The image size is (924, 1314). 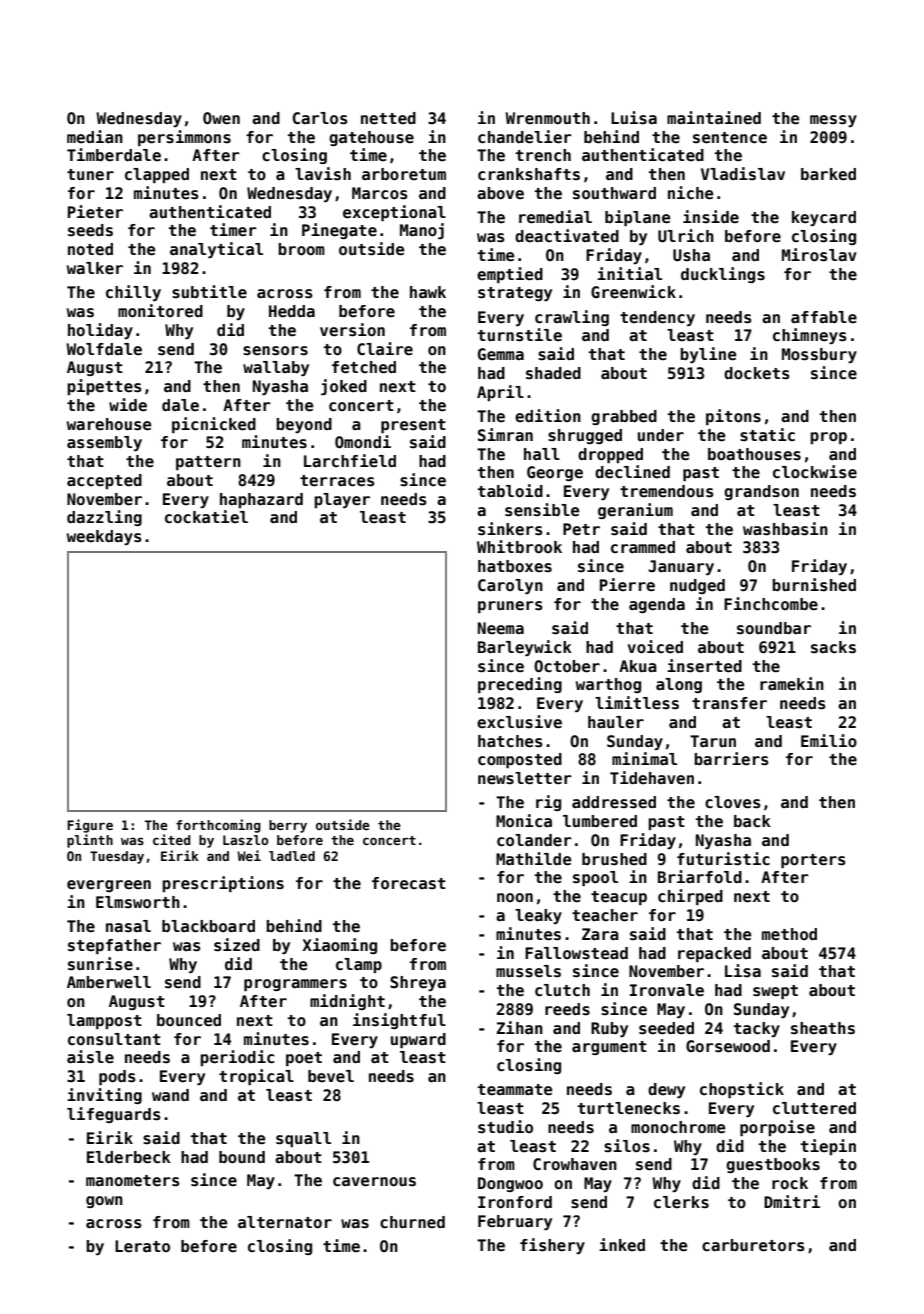 I want to click on Lerato, so click(x=142, y=1246).
